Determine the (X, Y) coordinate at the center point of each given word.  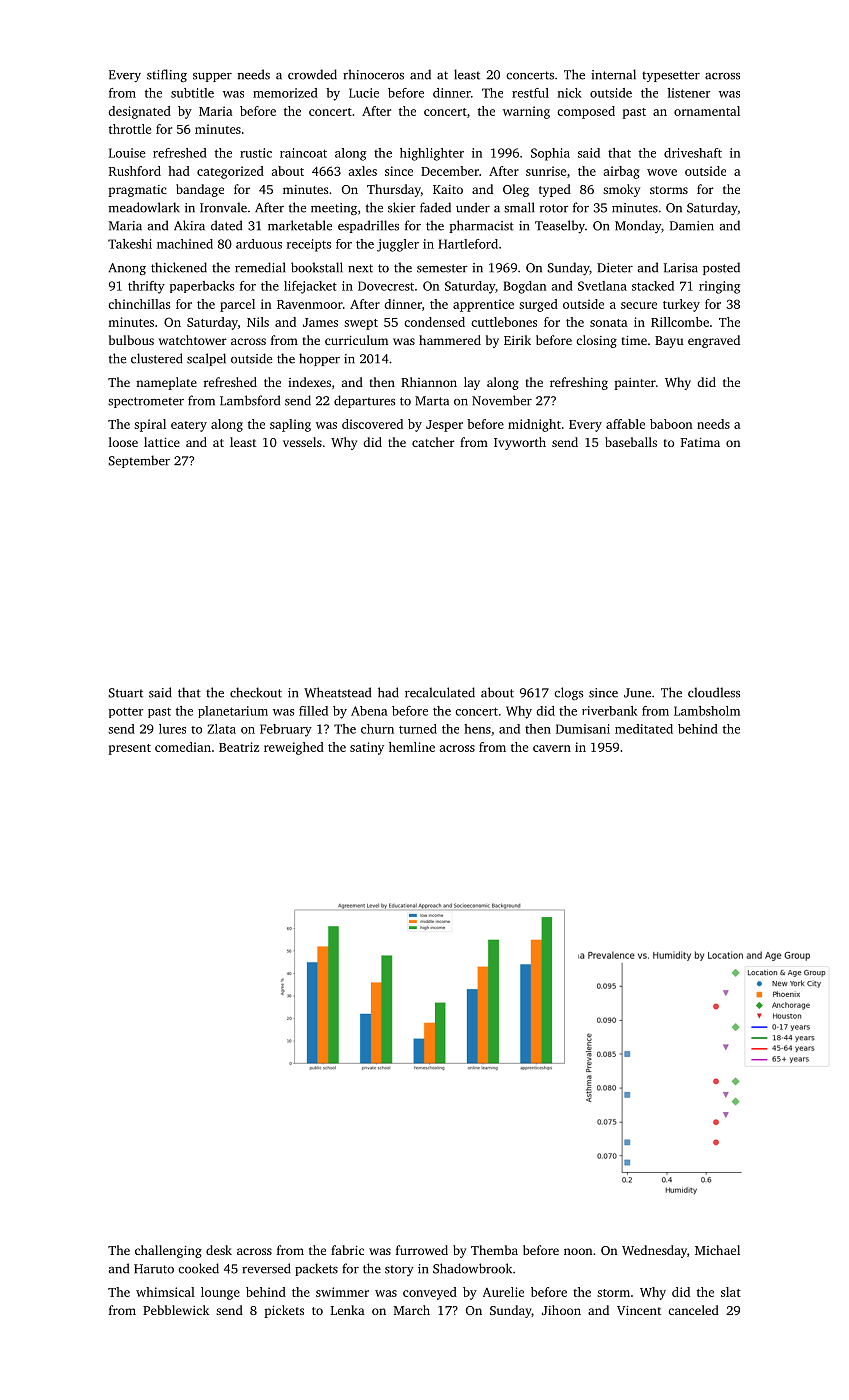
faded (435, 207)
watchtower (193, 340)
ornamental (707, 111)
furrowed (422, 1250)
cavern (552, 748)
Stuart (126, 693)
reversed (266, 1268)
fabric (347, 1250)
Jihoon (561, 1310)
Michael (717, 1250)
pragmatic (137, 191)
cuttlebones (504, 322)
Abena (369, 711)
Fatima (700, 442)
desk (219, 1250)
